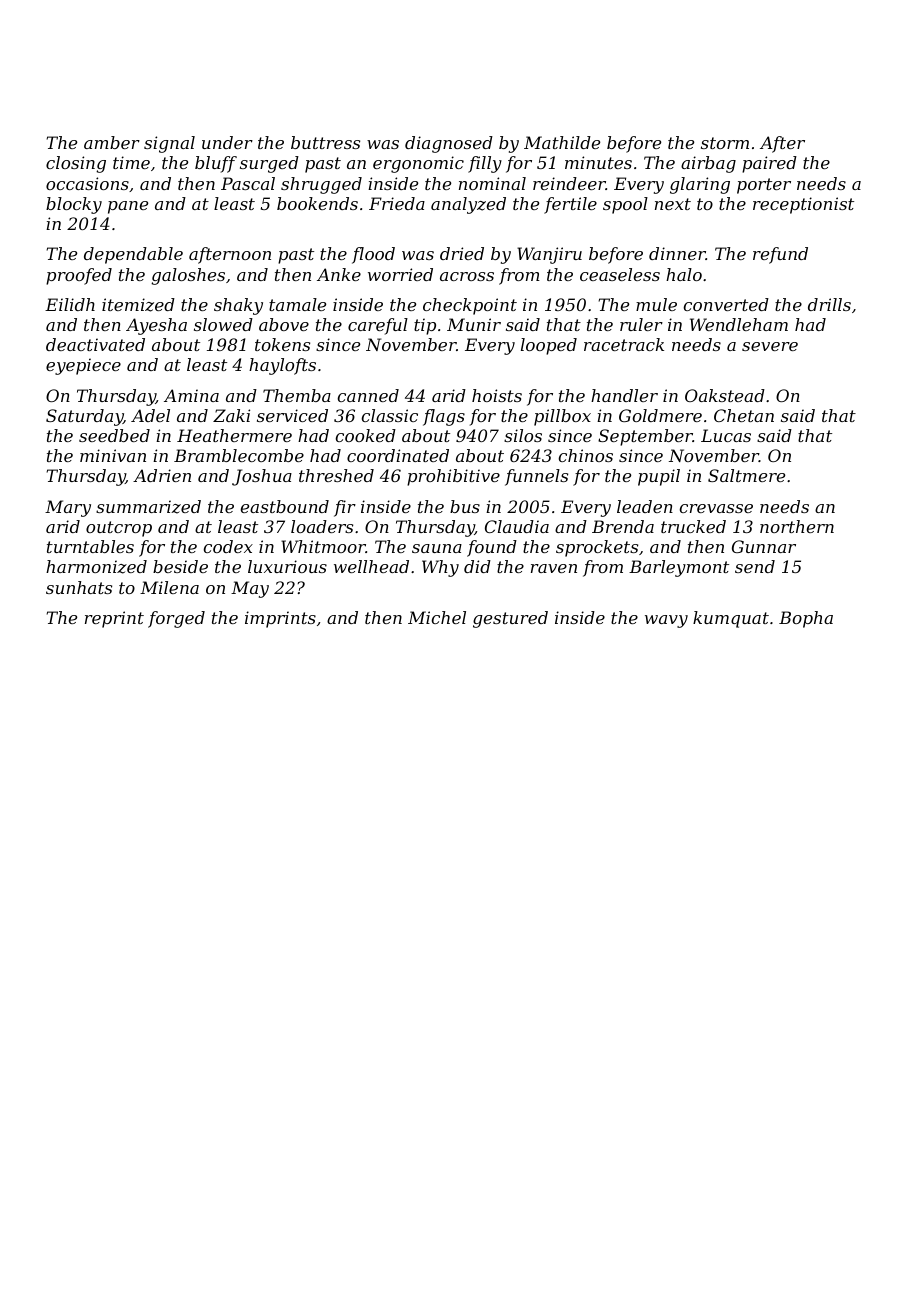 This page has width=908, height=1316. What do you see at coordinates (449, 144) in the page?
I see `diagnosed` at bounding box center [449, 144].
